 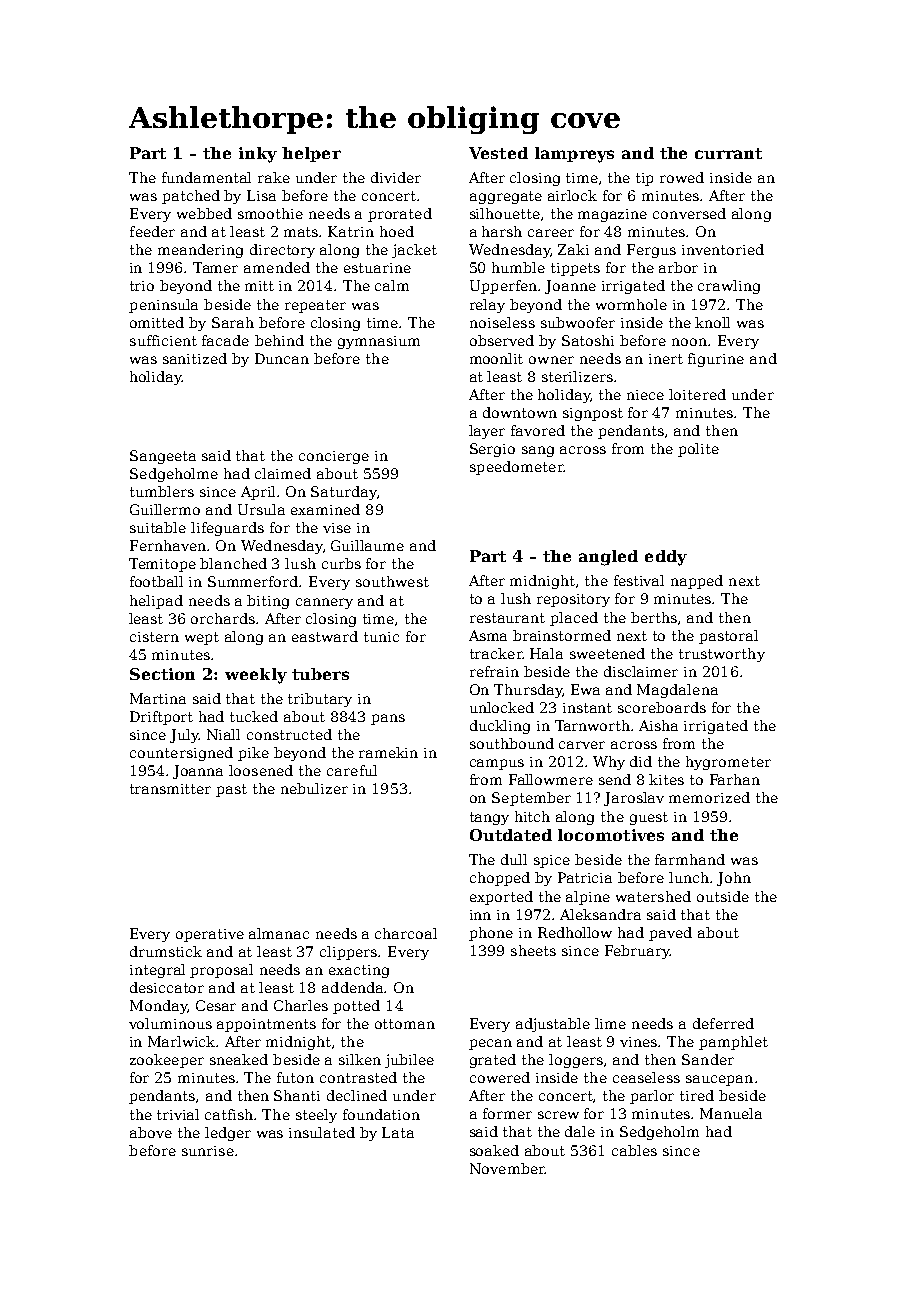 I want to click on inventoried, so click(x=723, y=249).
